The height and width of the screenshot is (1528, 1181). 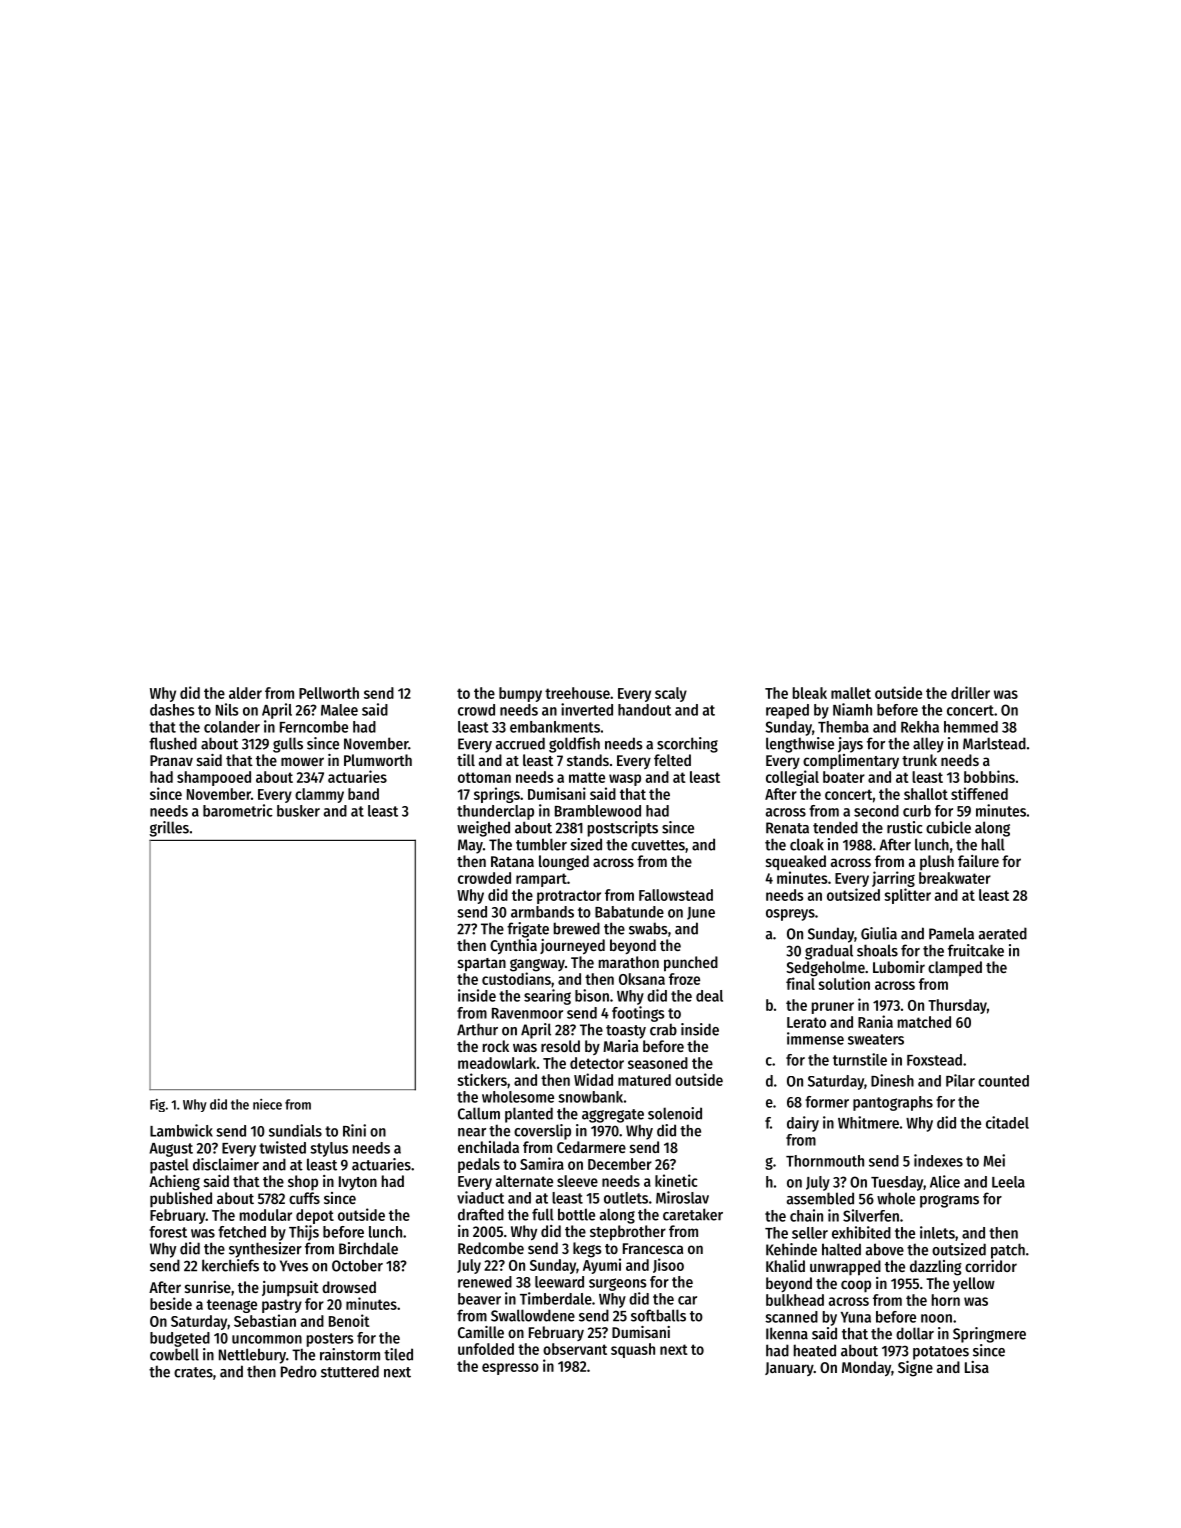 What do you see at coordinates (668, 1265) in the screenshot?
I see `Jisoo` at bounding box center [668, 1265].
